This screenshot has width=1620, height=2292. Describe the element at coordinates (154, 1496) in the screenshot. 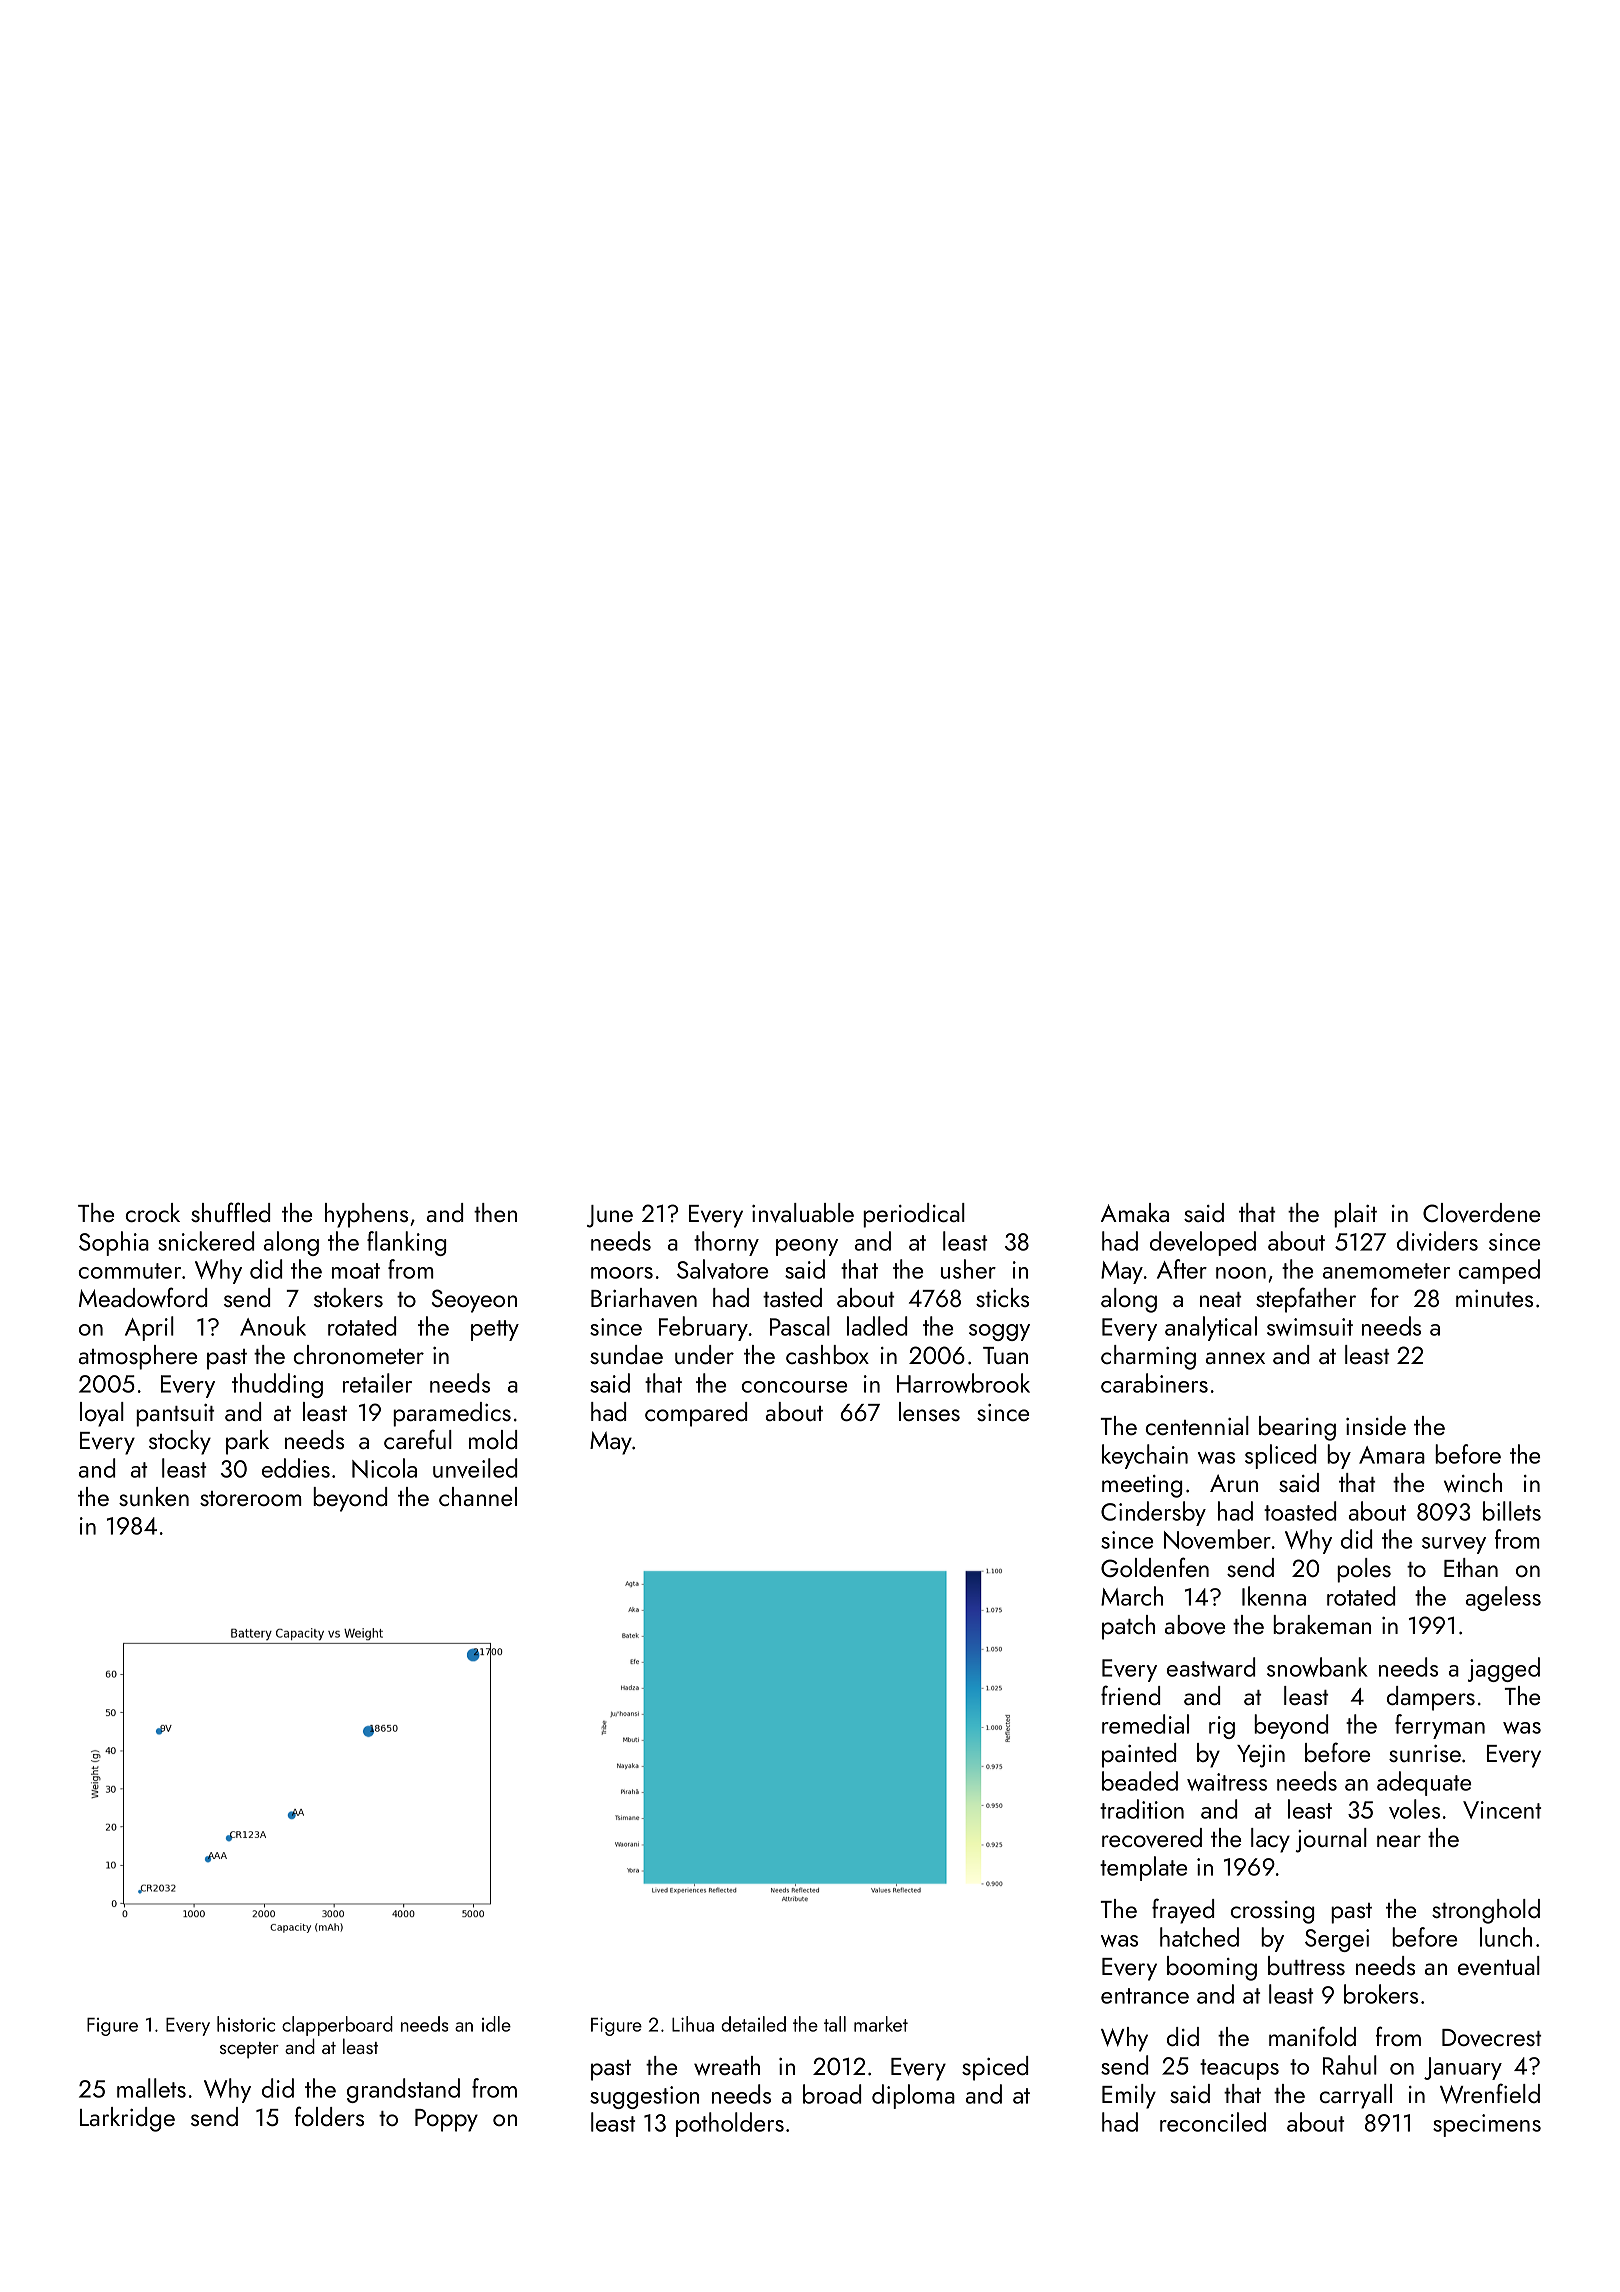

I see `sunken` at that location.
